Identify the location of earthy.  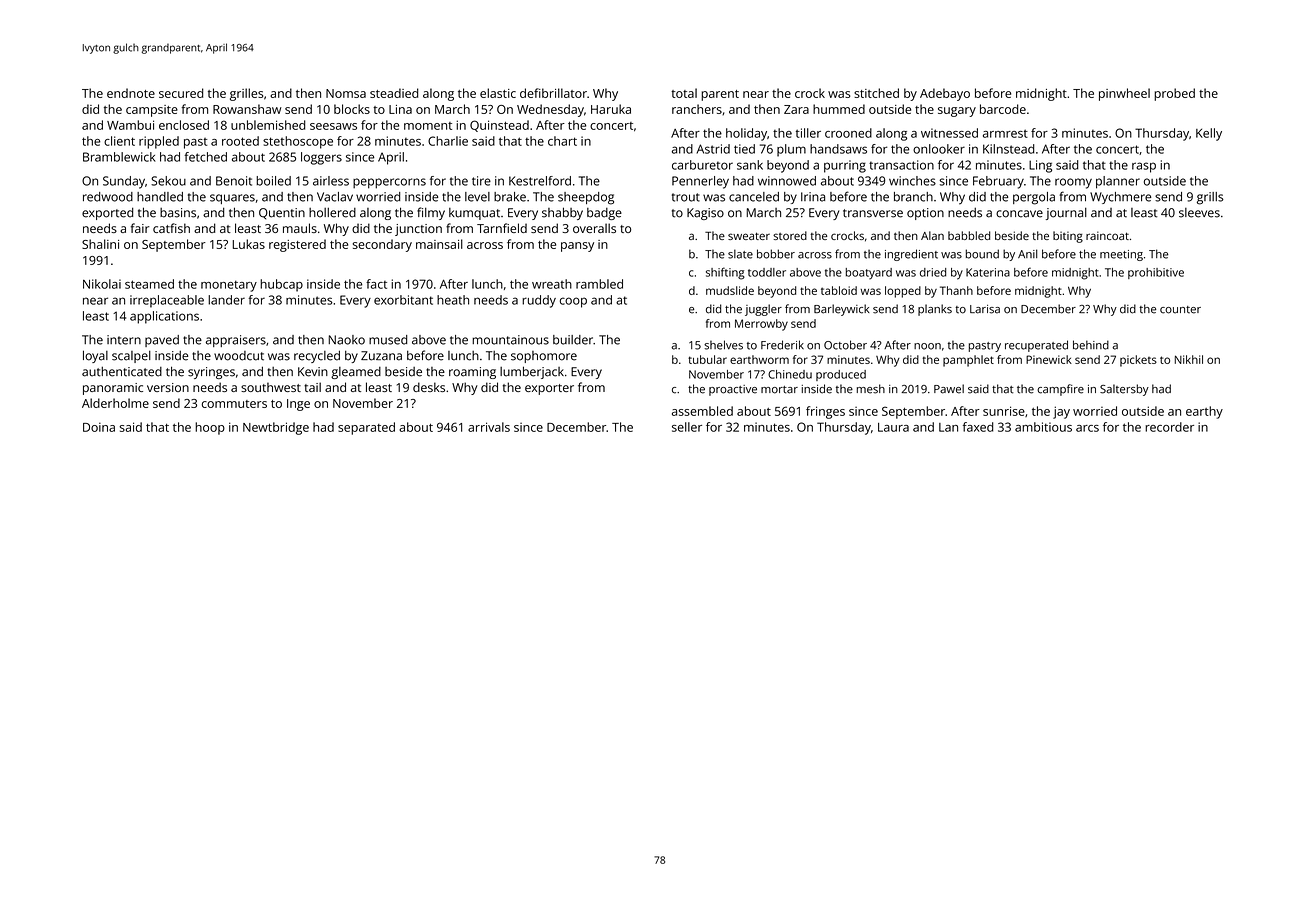
(1204, 412).
